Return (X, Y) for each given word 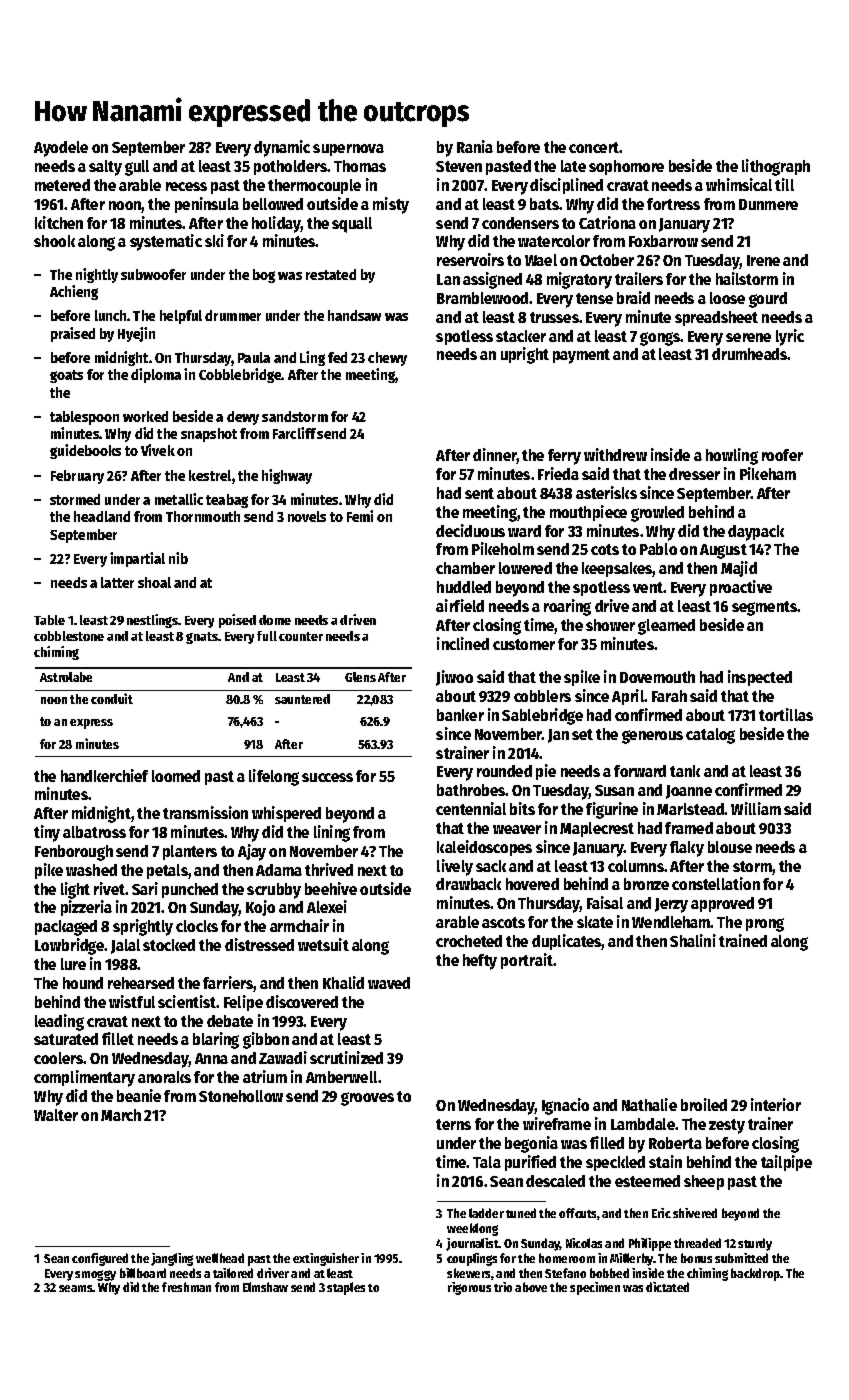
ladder (486, 1213)
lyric (790, 337)
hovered (532, 884)
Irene (763, 260)
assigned (492, 280)
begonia (531, 1144)
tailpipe (786, 1163)
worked (145, 416)
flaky (687, 849)
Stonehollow (241, 1096)
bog (264, 276)
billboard (143, 1273)
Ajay (252, 852)
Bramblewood (482, 298)
